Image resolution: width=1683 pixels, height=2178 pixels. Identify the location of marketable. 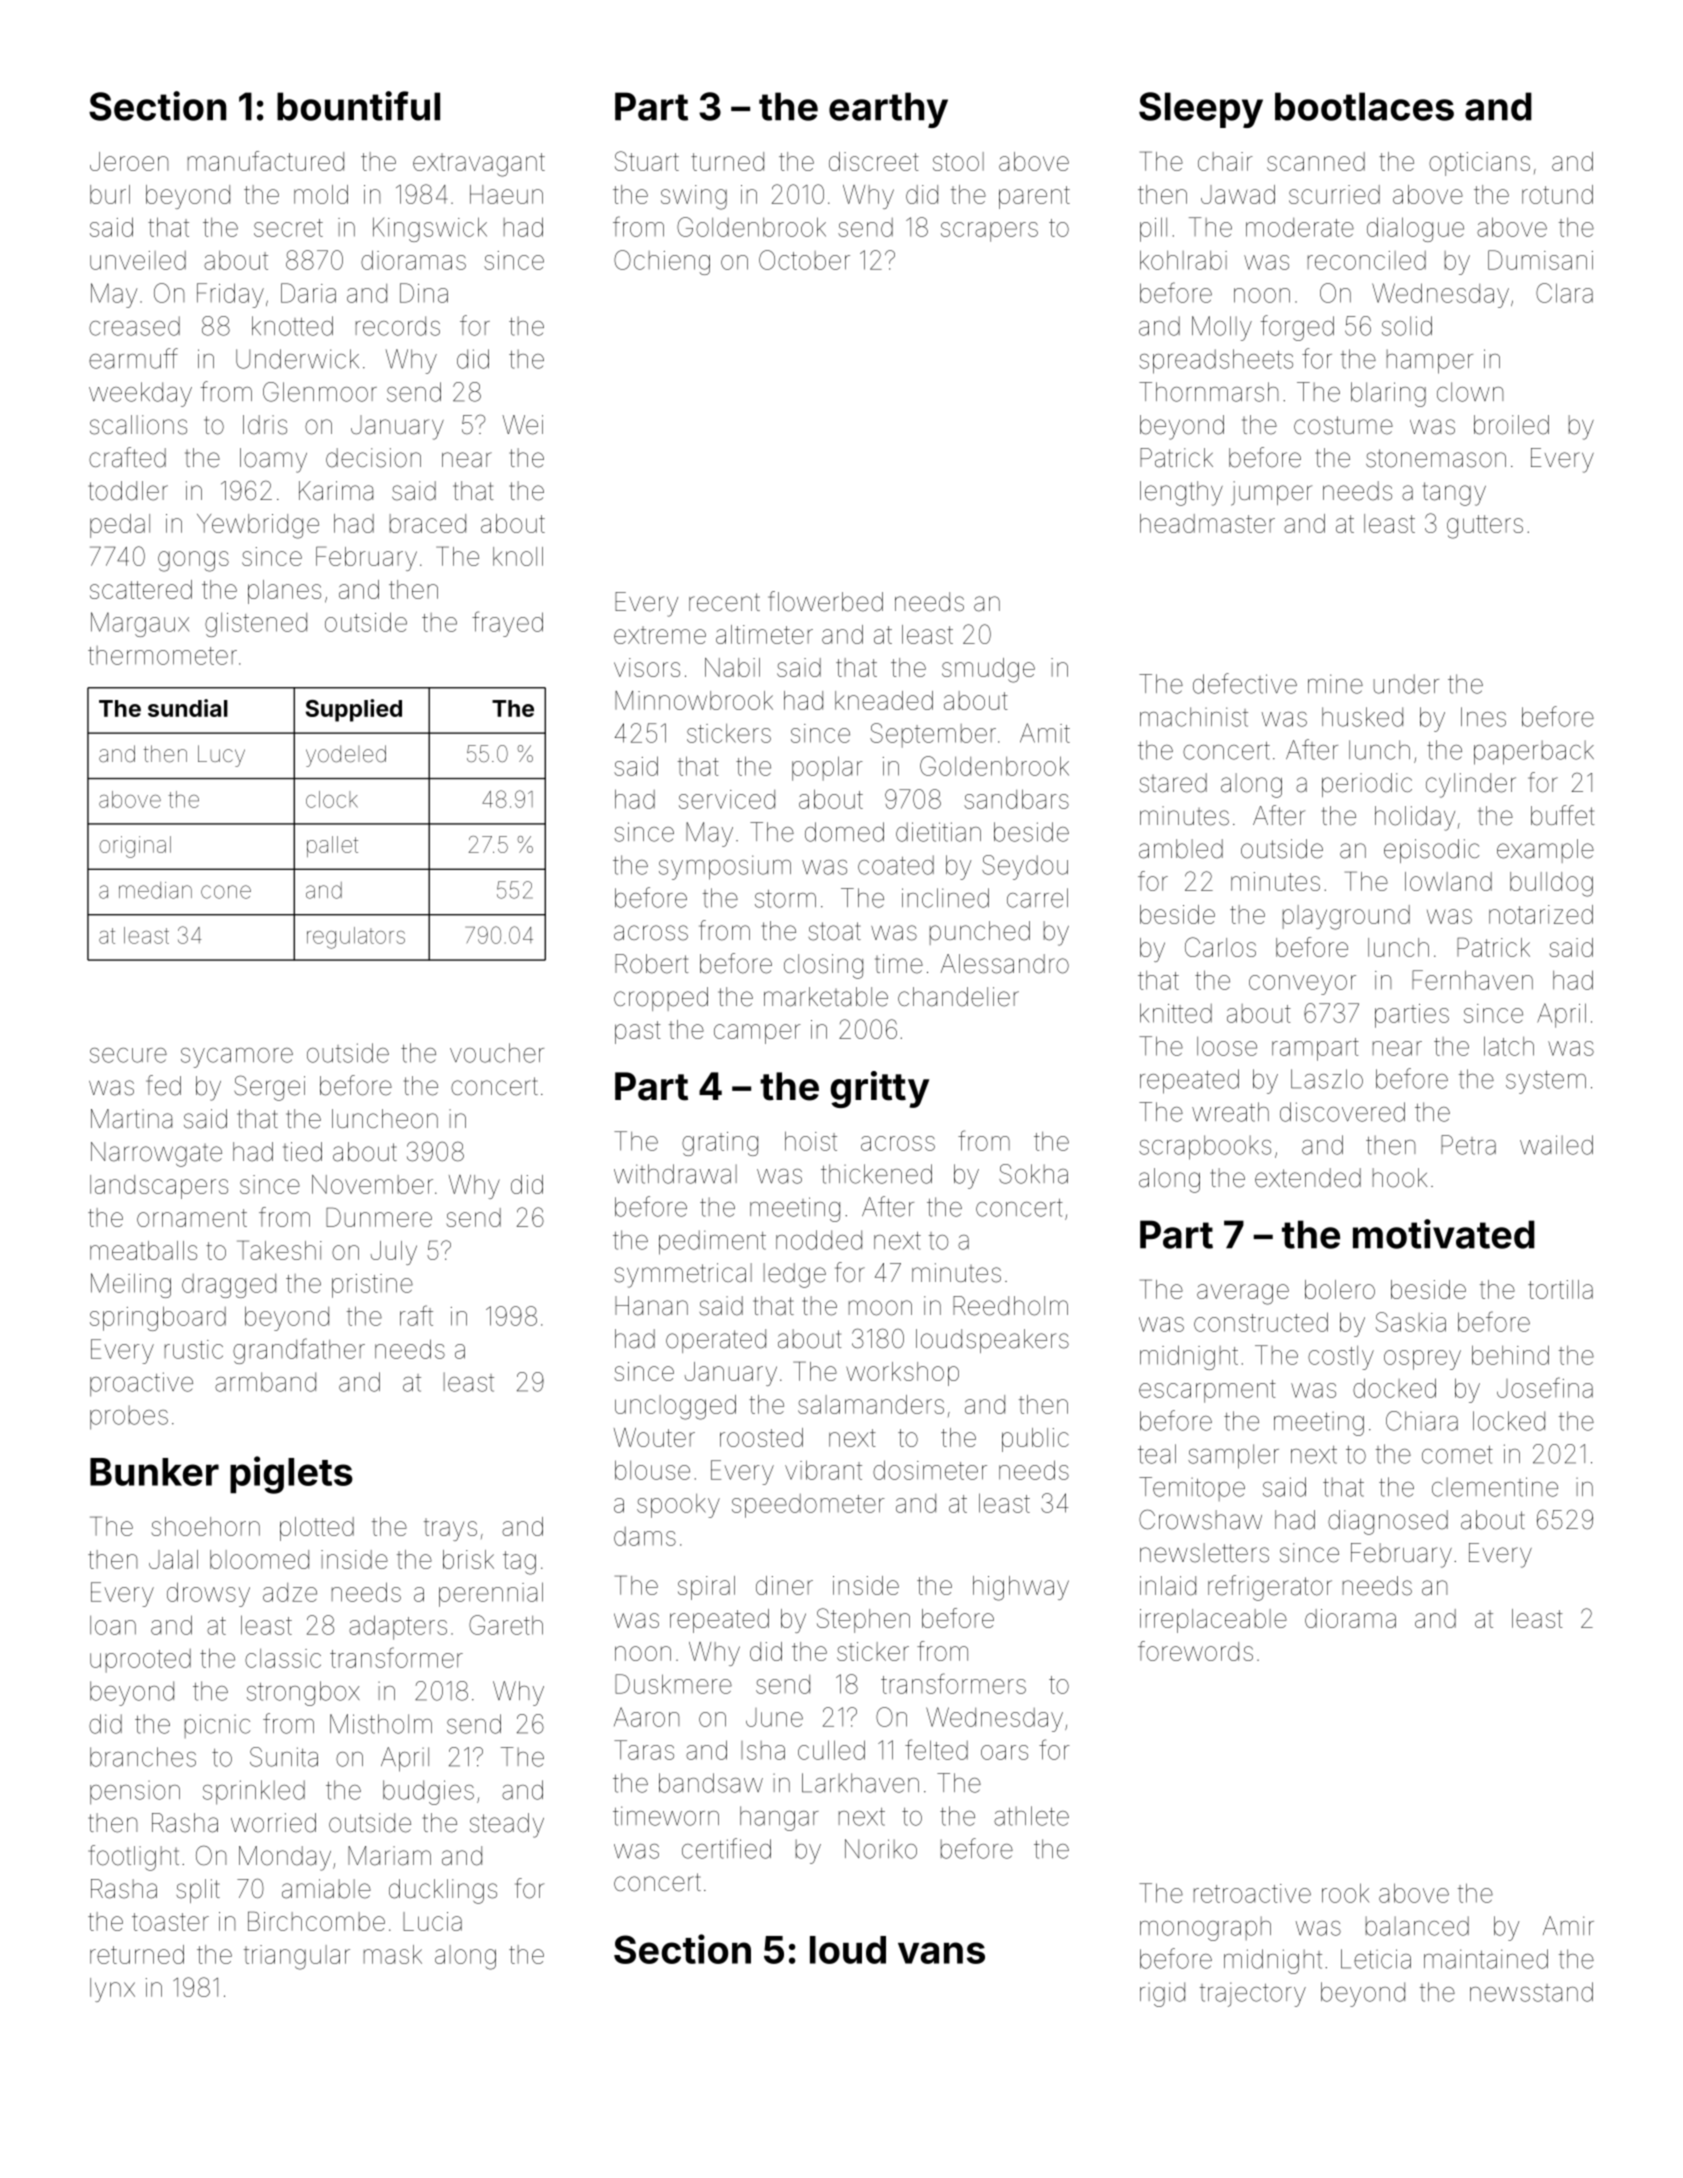
(826, 997).
